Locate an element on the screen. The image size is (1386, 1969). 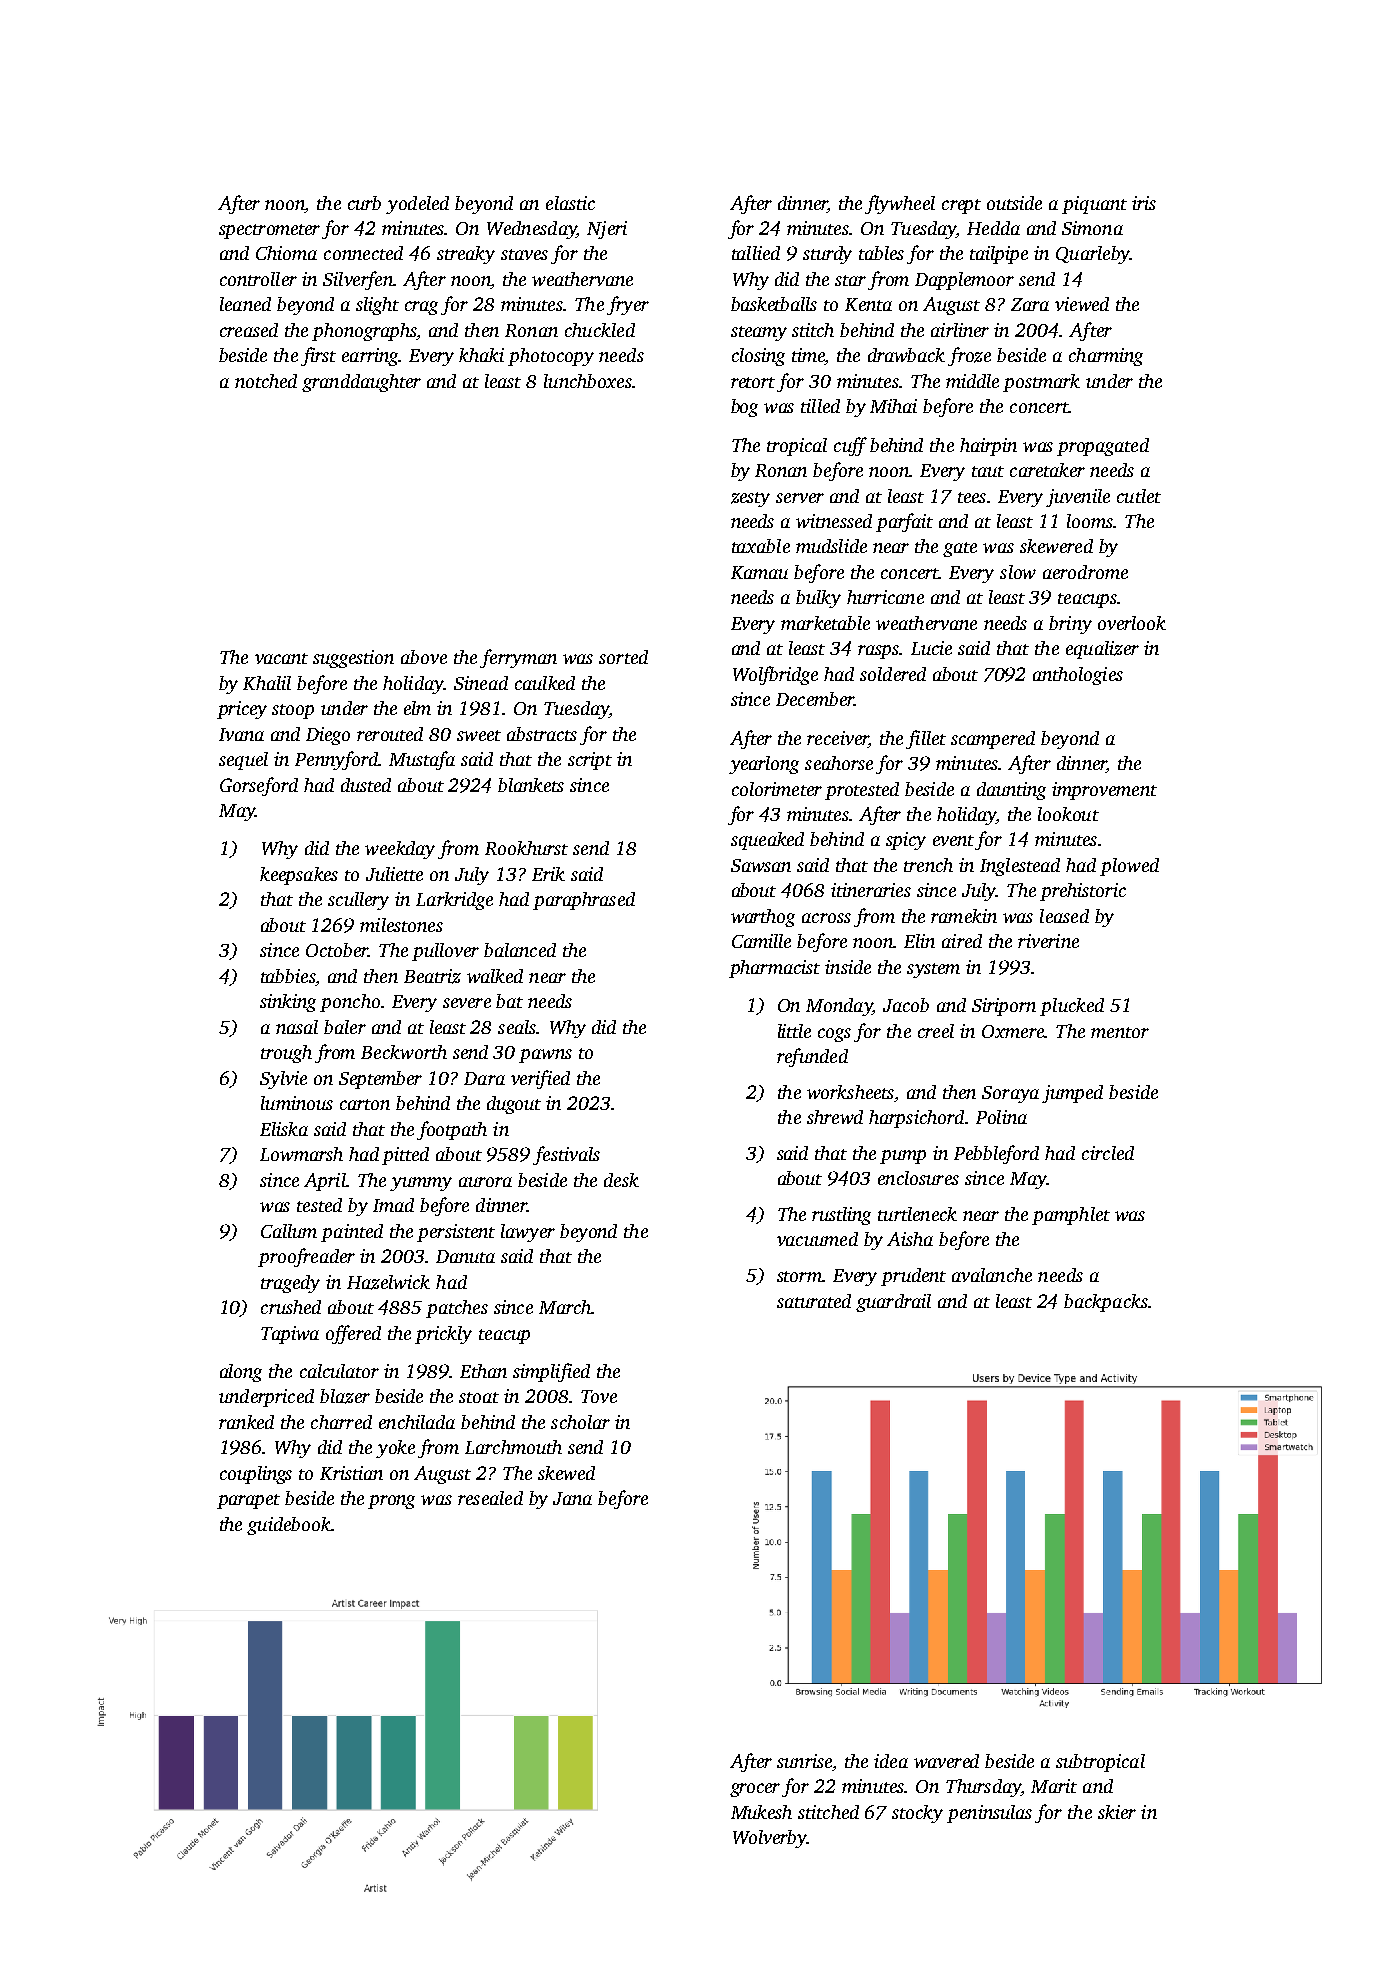
suggestion is located at coordinates (353, 659).
